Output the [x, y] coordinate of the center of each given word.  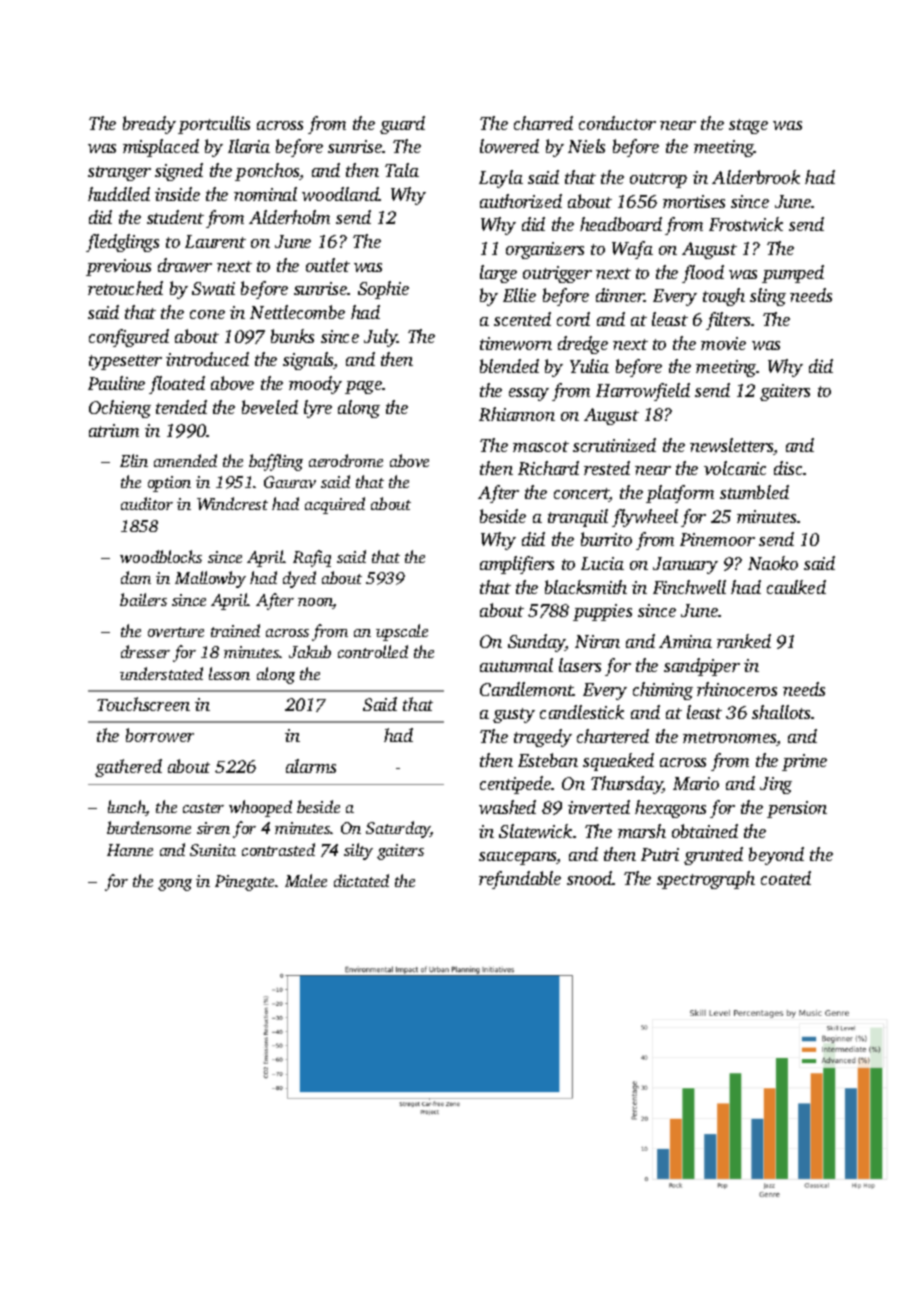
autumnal [516, 665]
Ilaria [249, 146]
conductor [617, 123]
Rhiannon [517, 414]
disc [788, 468]
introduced [207, 359]
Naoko [773, 563]
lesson [229, 673]
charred [543, 123]
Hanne [130, 850]
